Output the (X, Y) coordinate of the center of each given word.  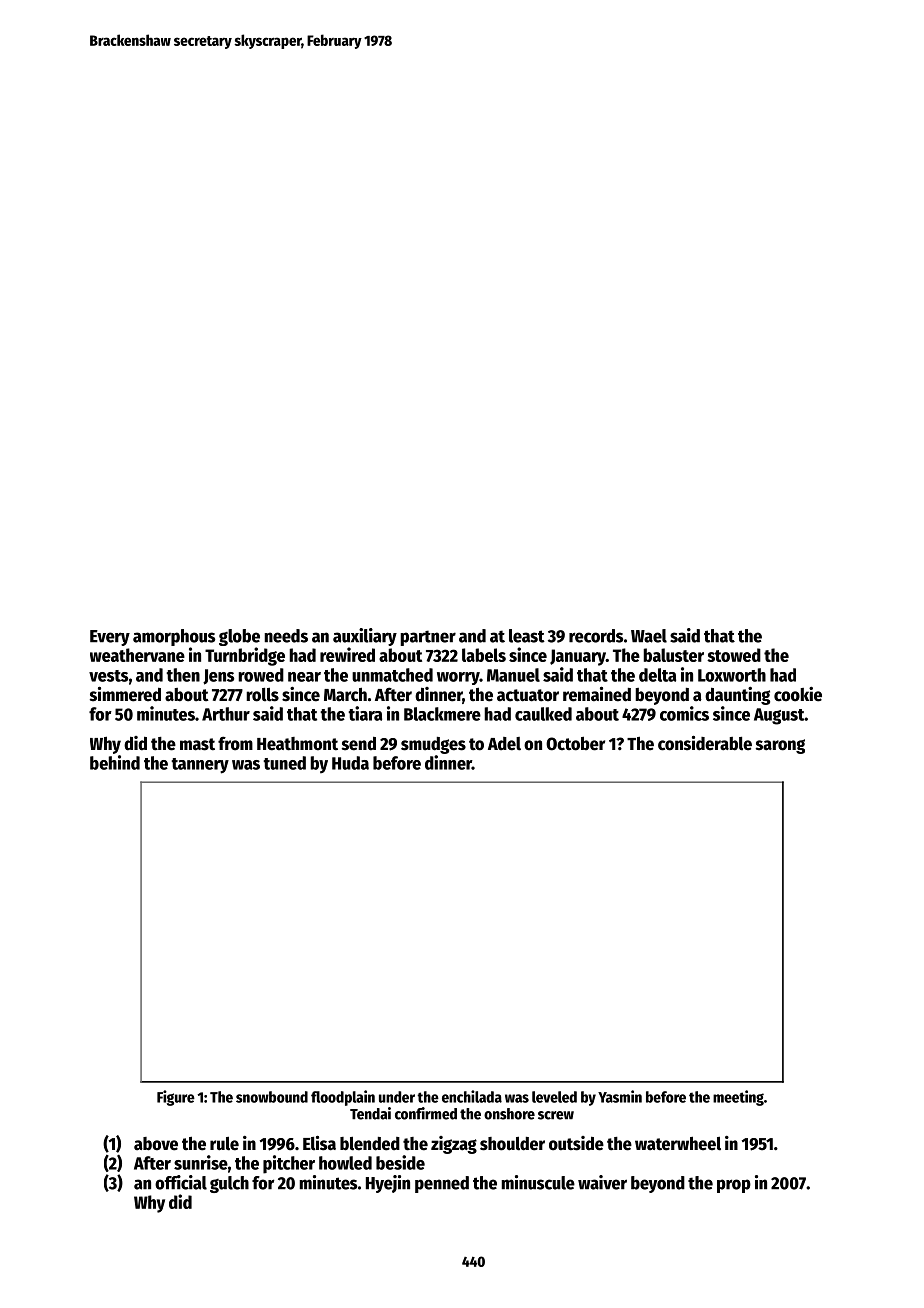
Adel (504, 744)
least (527, 636)
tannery (200, 766)
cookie (798, 694)
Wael (649, 636)
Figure (176, 1098)
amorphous (174, 637)
